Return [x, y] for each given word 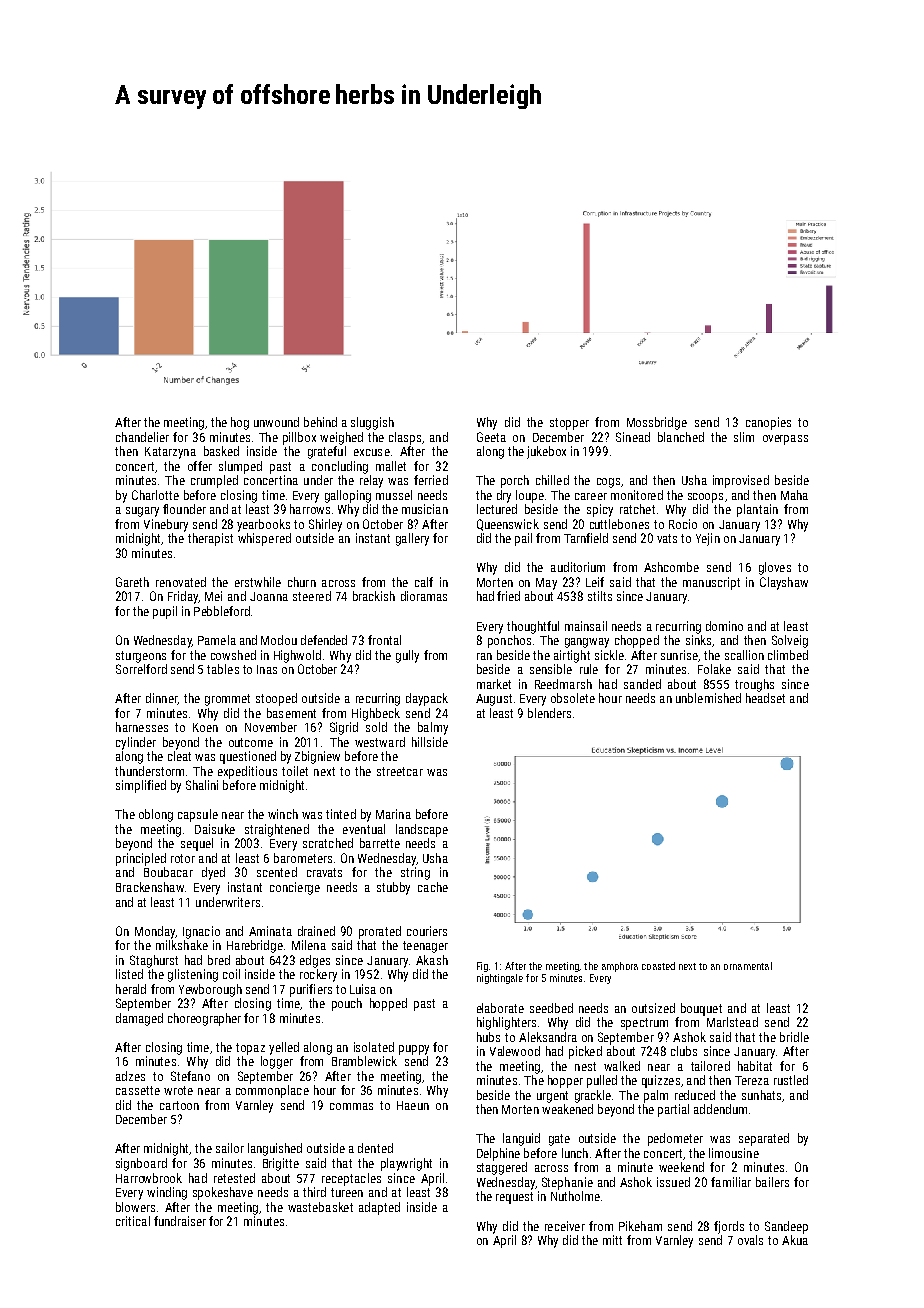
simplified [141, 786]
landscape [422, 830]
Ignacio [201, 932]
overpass [785, 440]
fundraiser [180, 1221]
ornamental [748, 966]
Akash [432, 960]
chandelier [142, 437]
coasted [658, 966]
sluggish [372, 423]
